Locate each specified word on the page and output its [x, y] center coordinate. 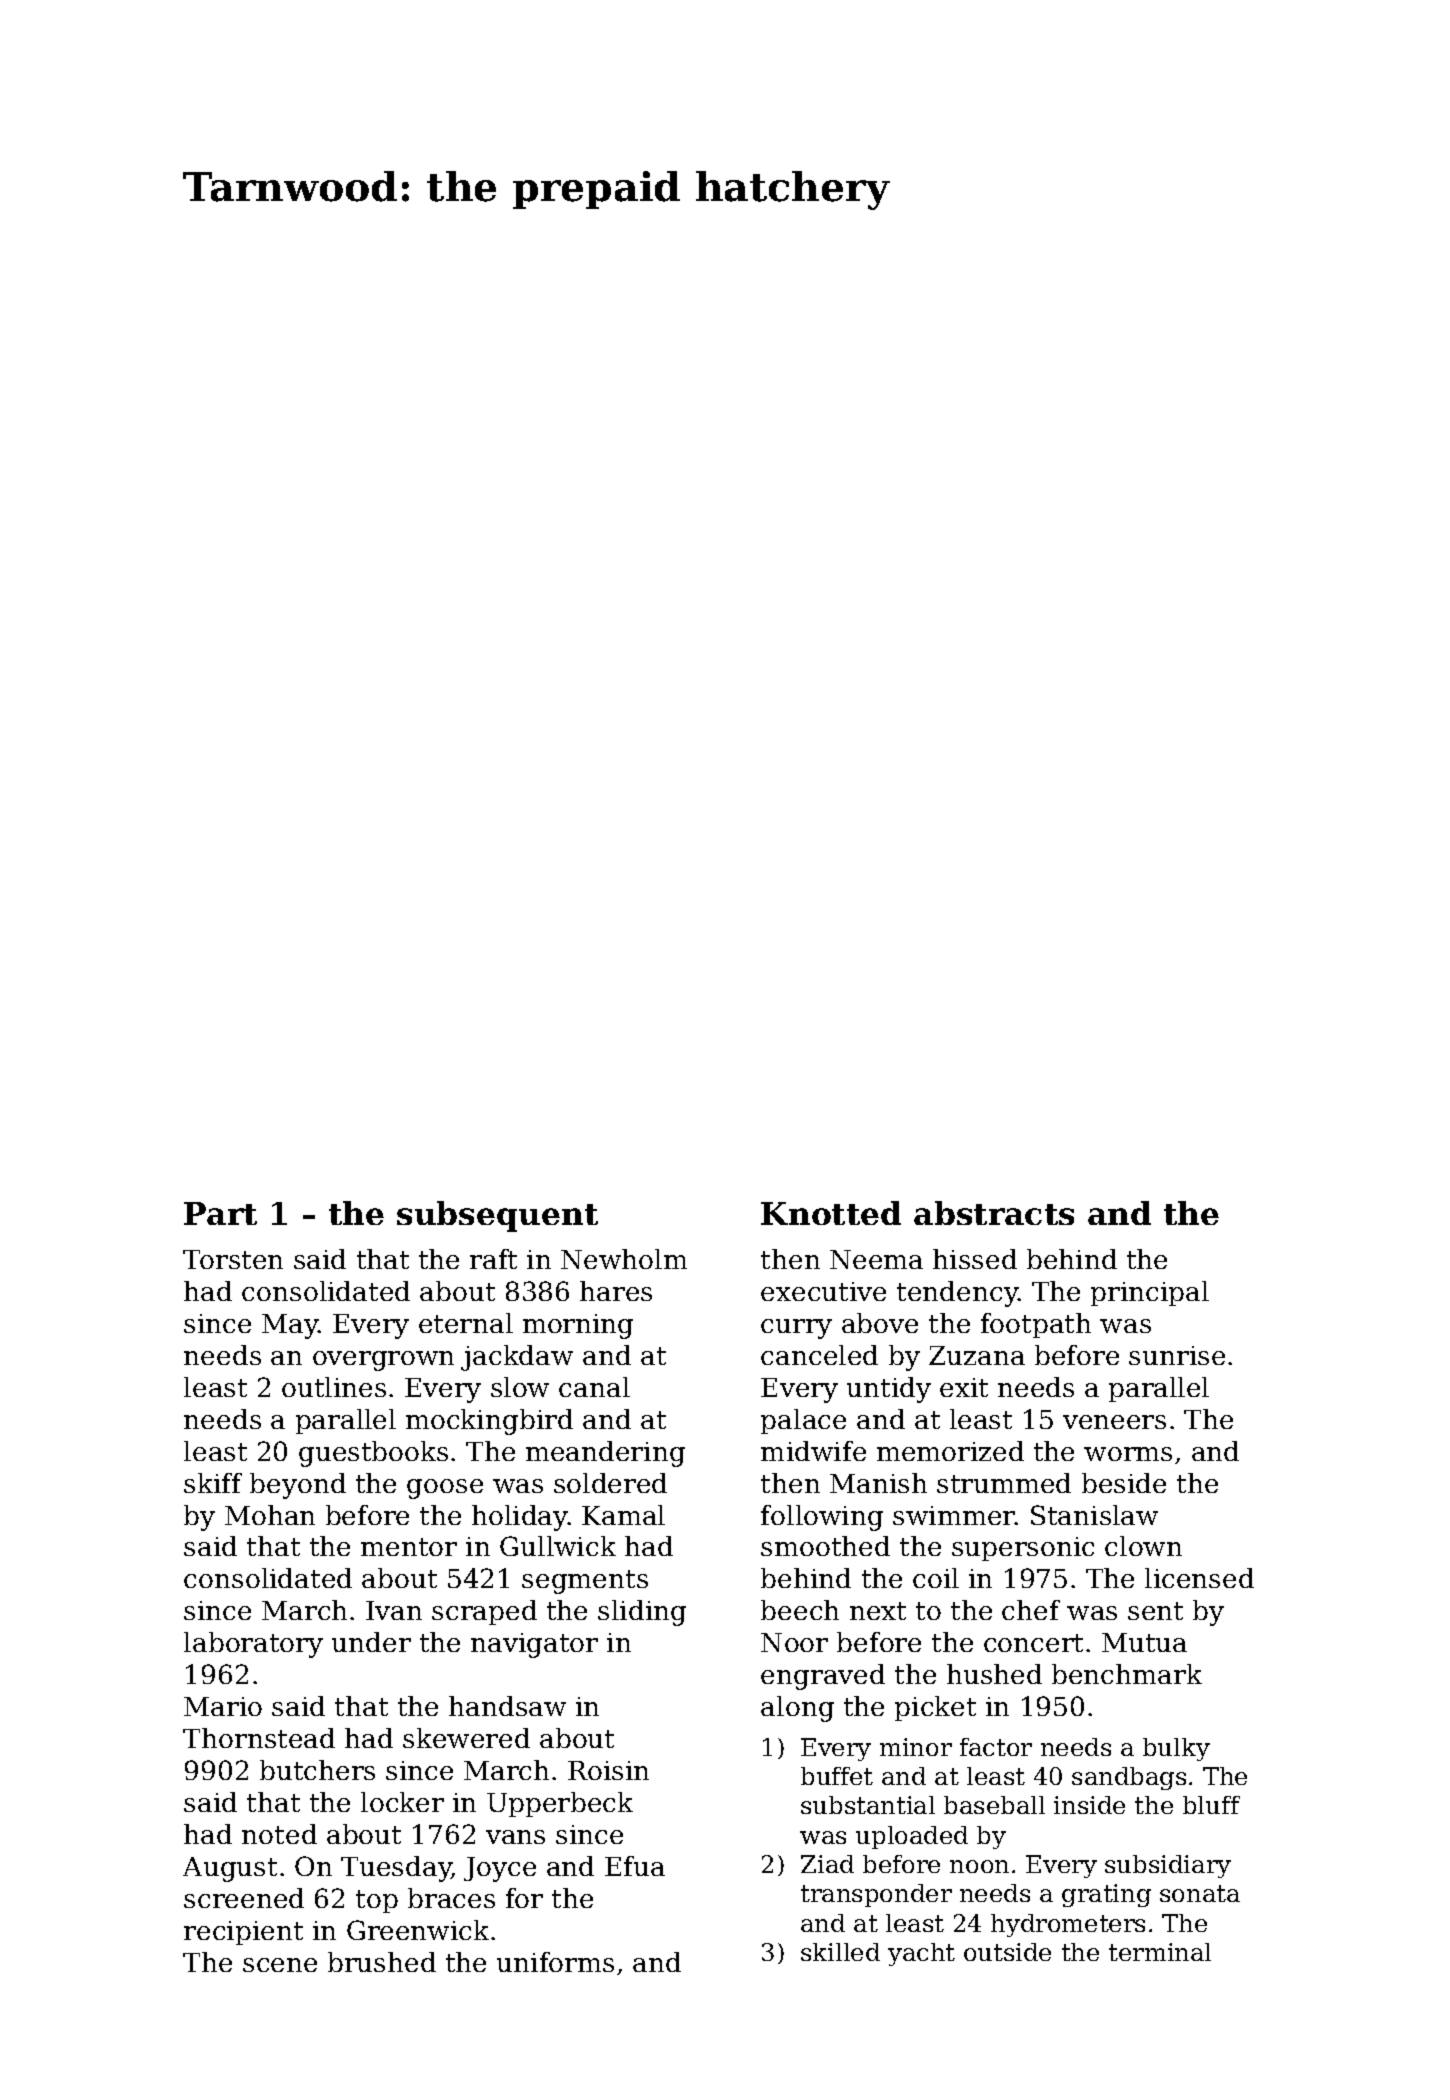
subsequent [497, 1216]
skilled [840, 1952]
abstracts [994, 1213]
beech [800, 1610]
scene [280, 1965]
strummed [1004, 1483]
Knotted [831, 1213]
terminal [1160, 1952]
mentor [409, 1547]
